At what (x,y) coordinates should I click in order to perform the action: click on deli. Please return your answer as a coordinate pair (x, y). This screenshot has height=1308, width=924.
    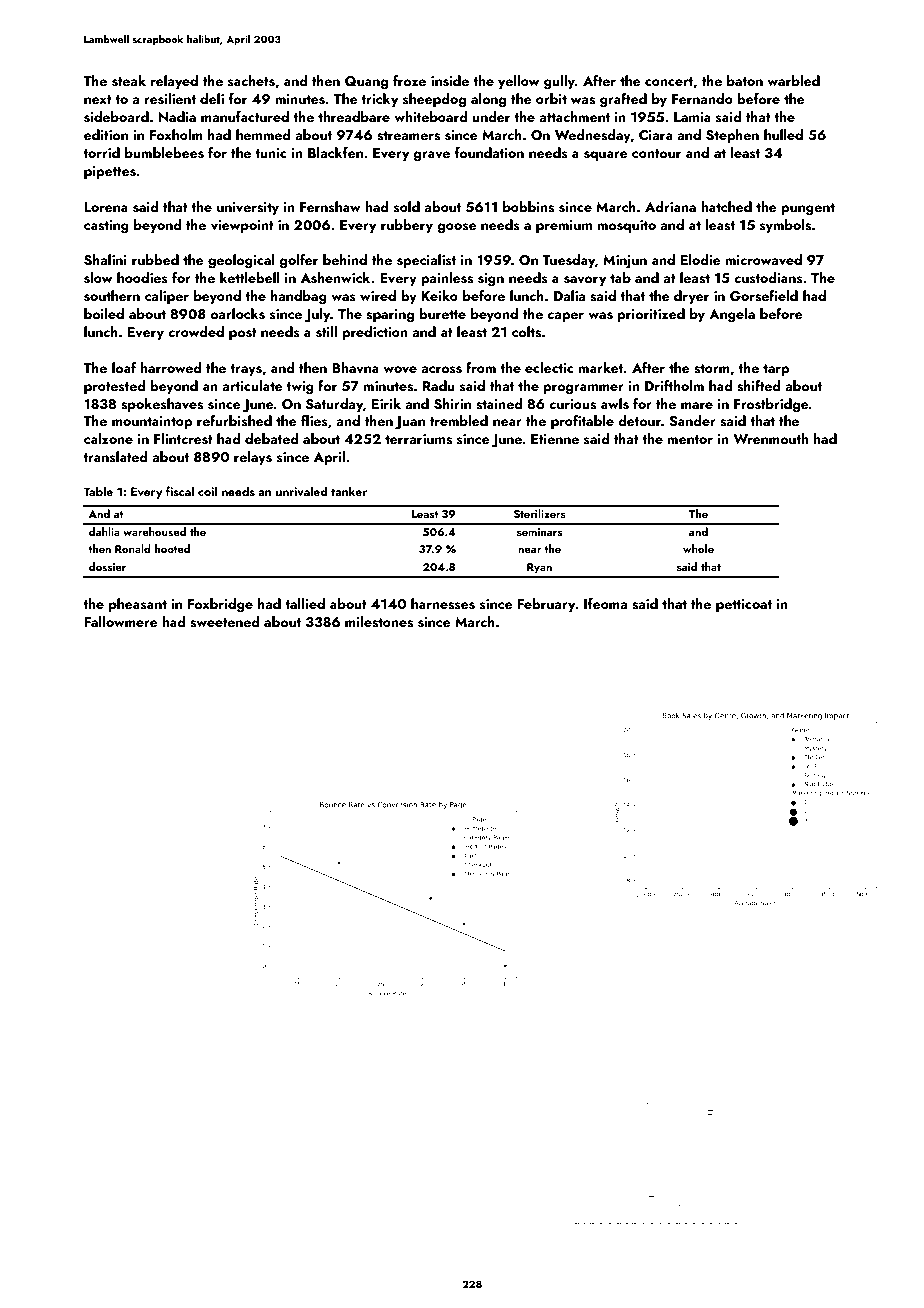
    Looking at the image, I should click on (212, 98).
